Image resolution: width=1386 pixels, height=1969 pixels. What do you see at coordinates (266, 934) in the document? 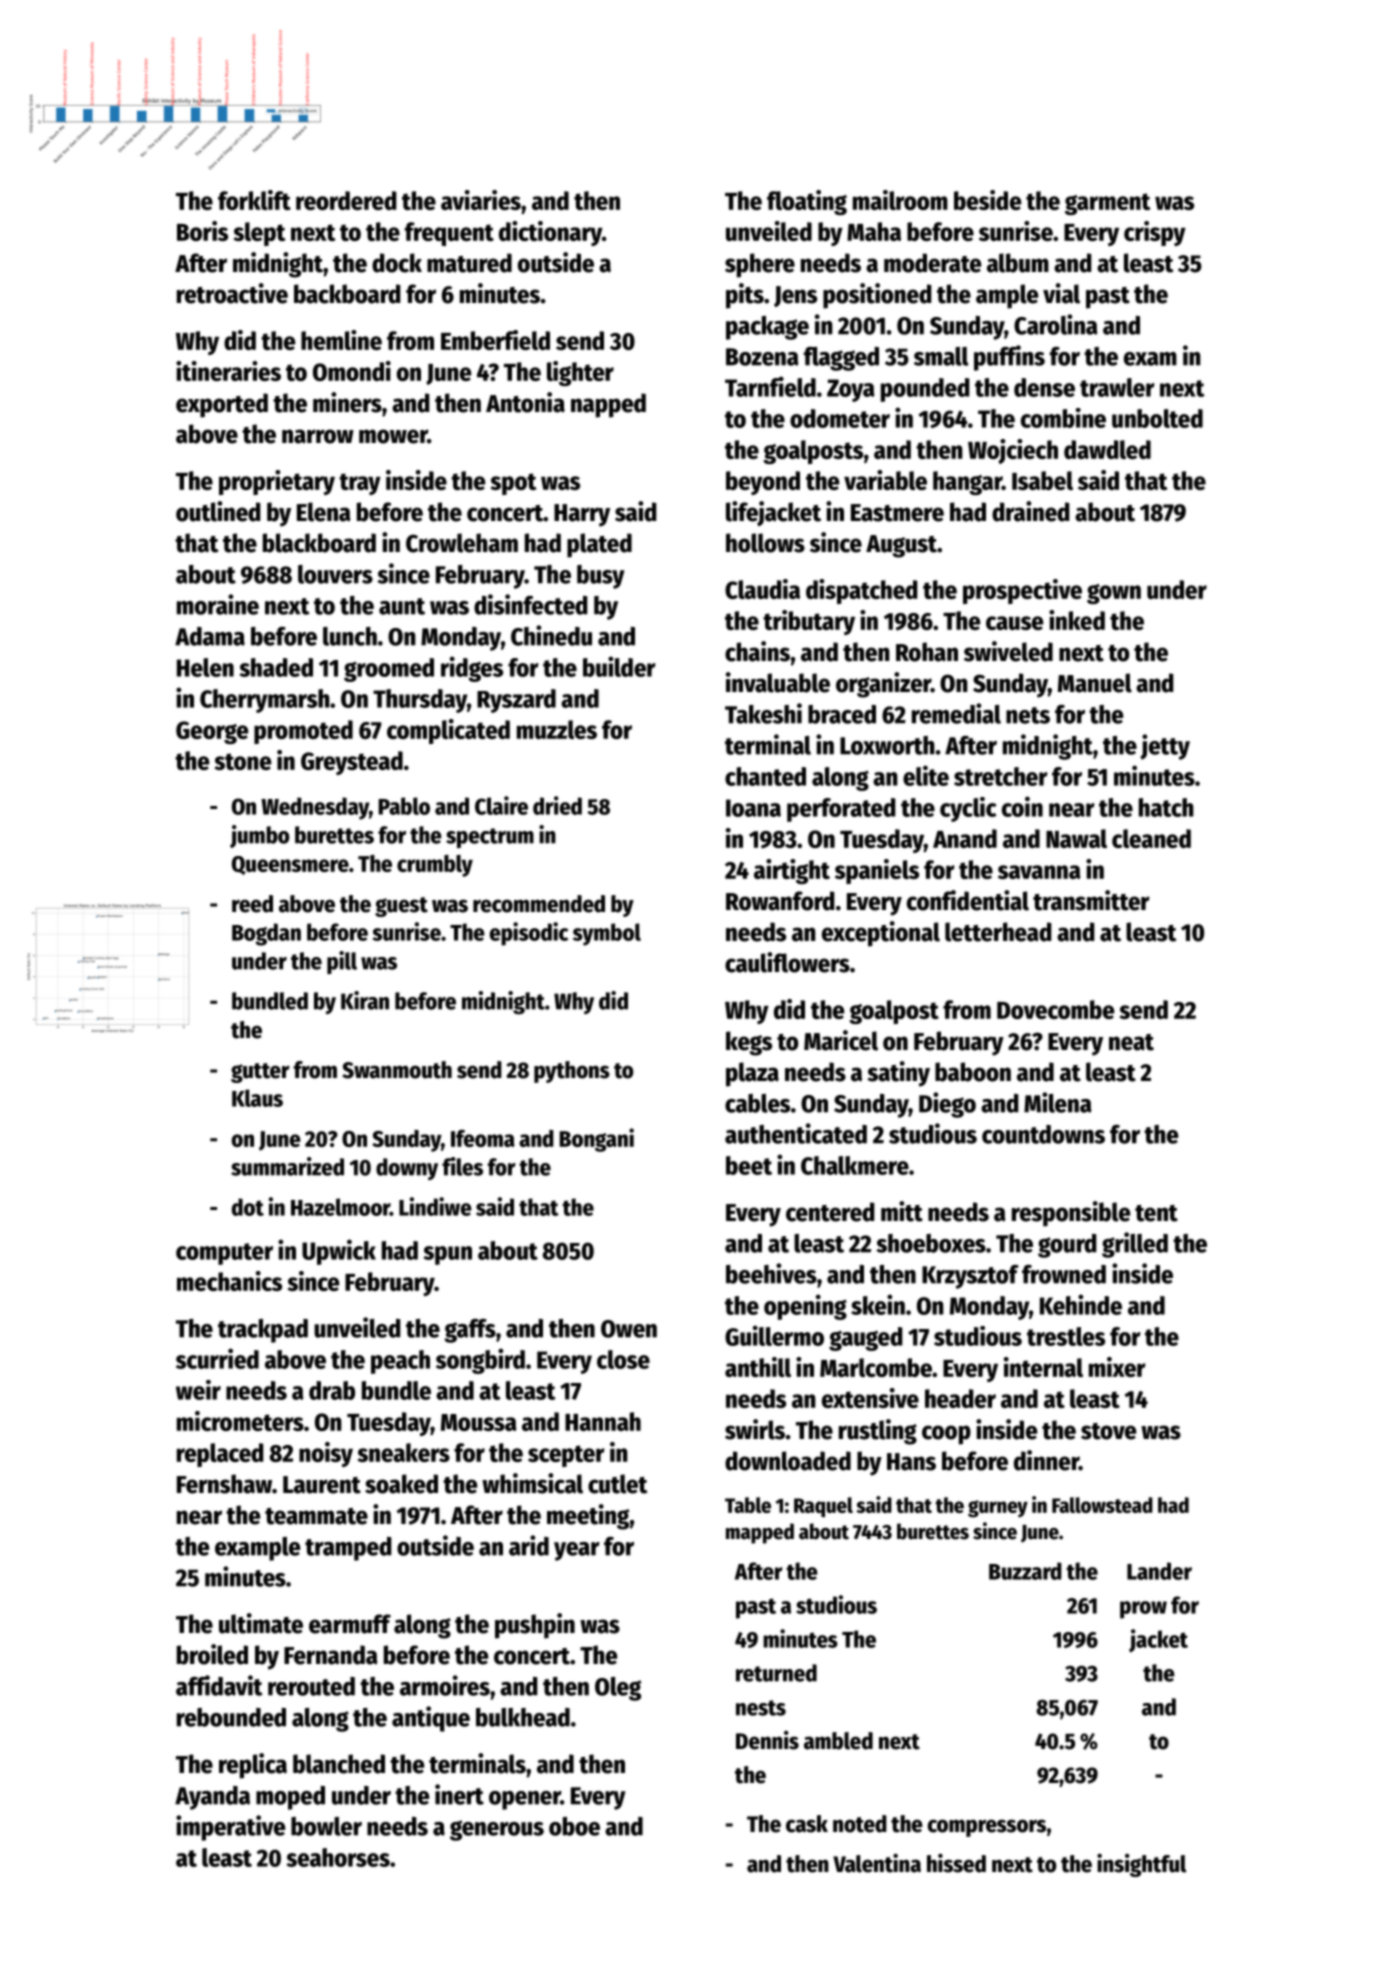
I see `Bogdan` at bounding box center [266, 934].
